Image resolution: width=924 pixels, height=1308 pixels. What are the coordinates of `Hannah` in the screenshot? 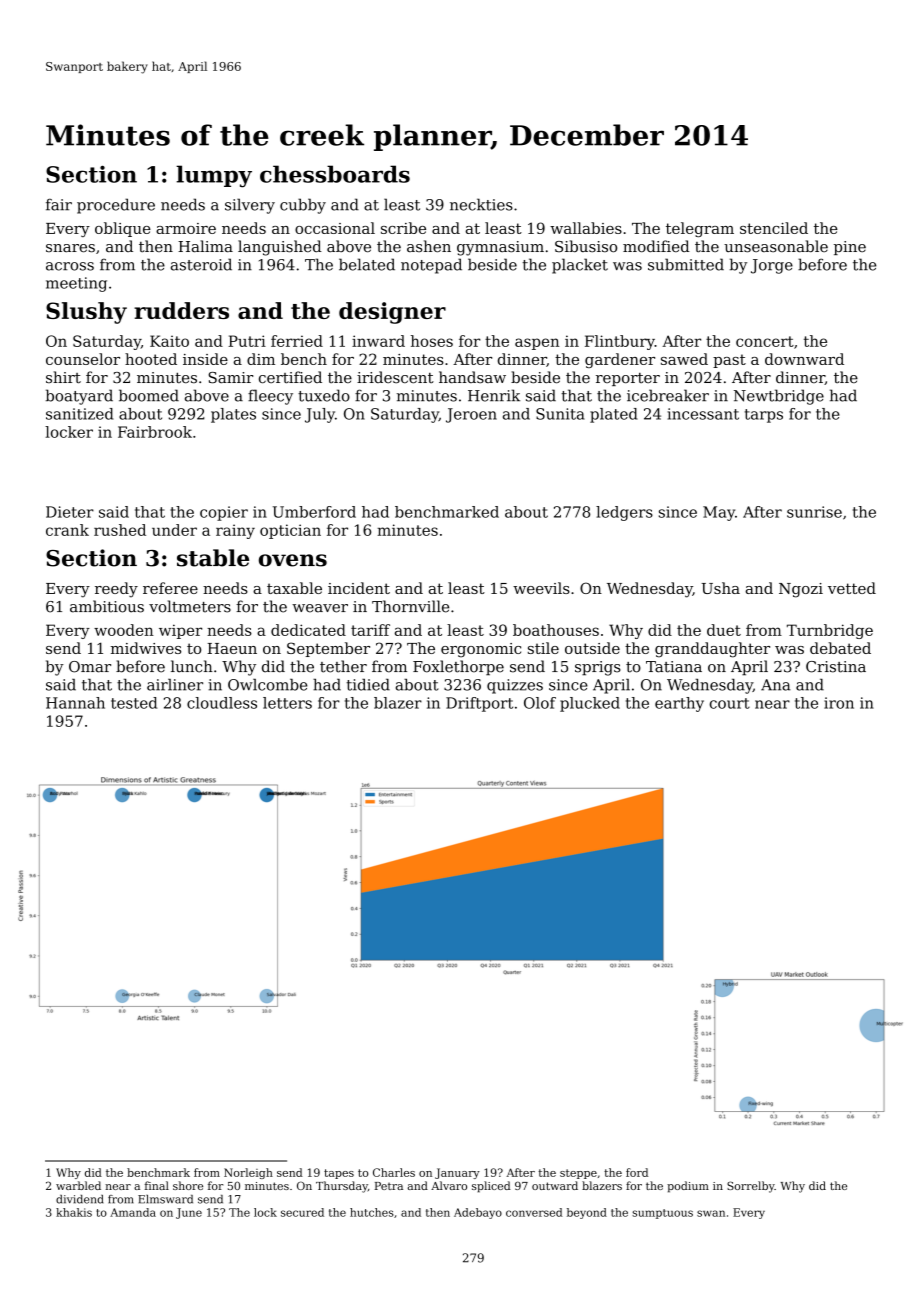 It's located at (75, 703).
